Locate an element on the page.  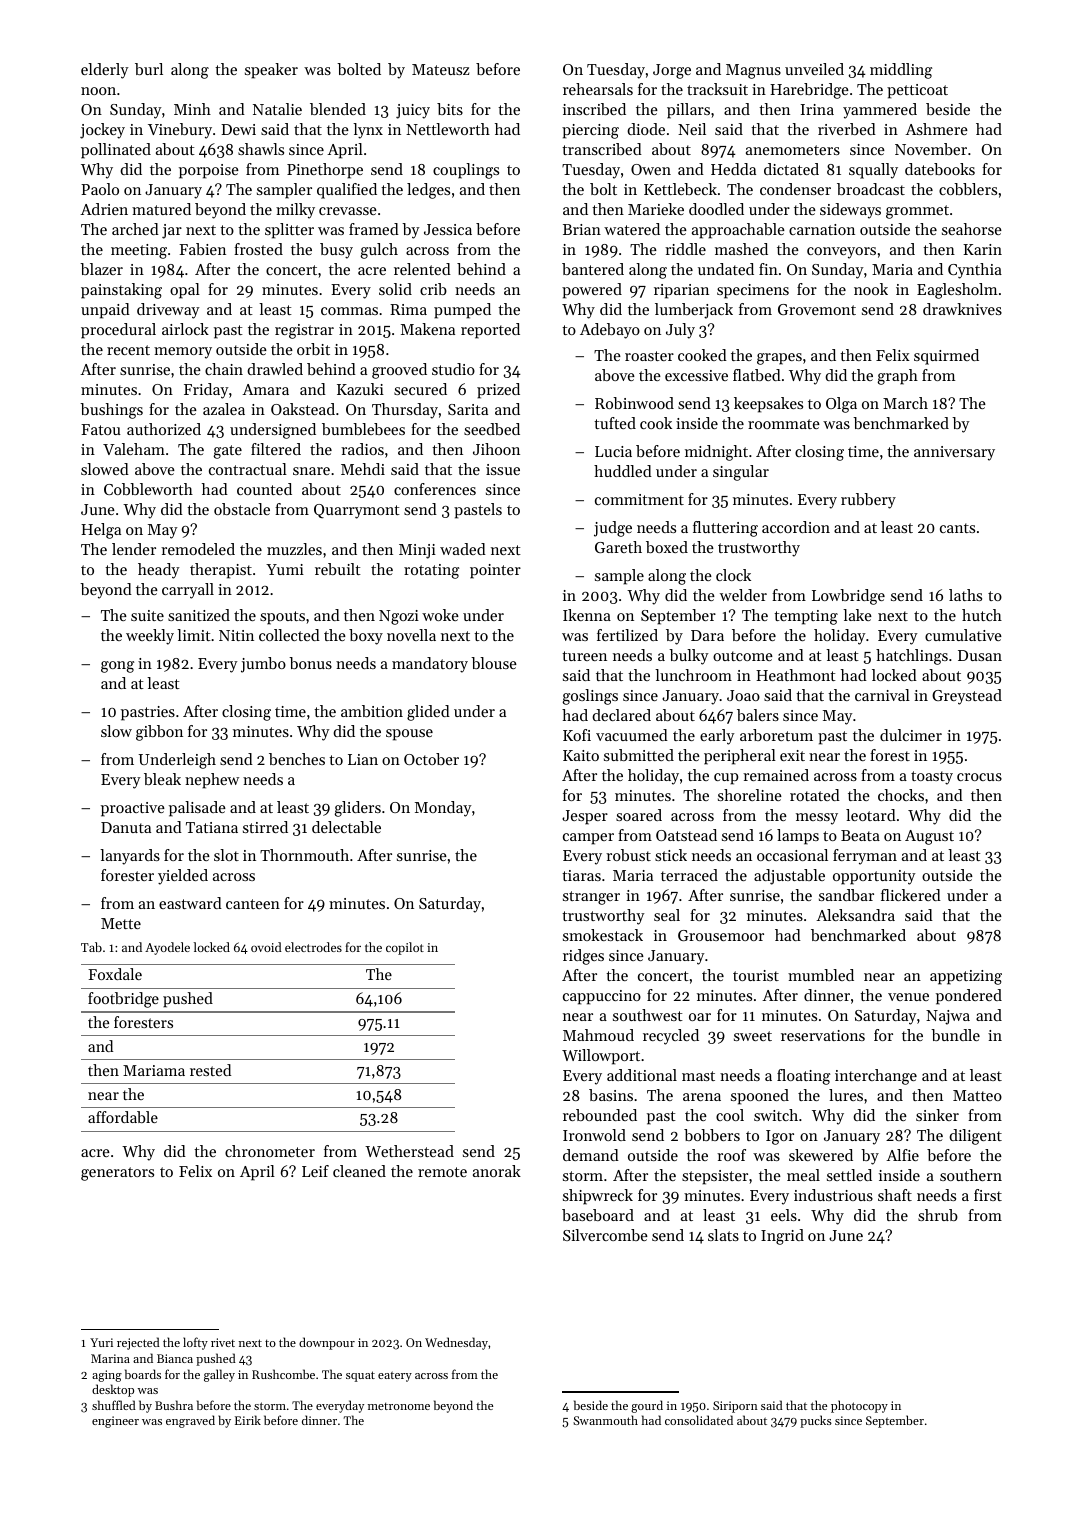
blazer is located at coordinates (101, 269).
